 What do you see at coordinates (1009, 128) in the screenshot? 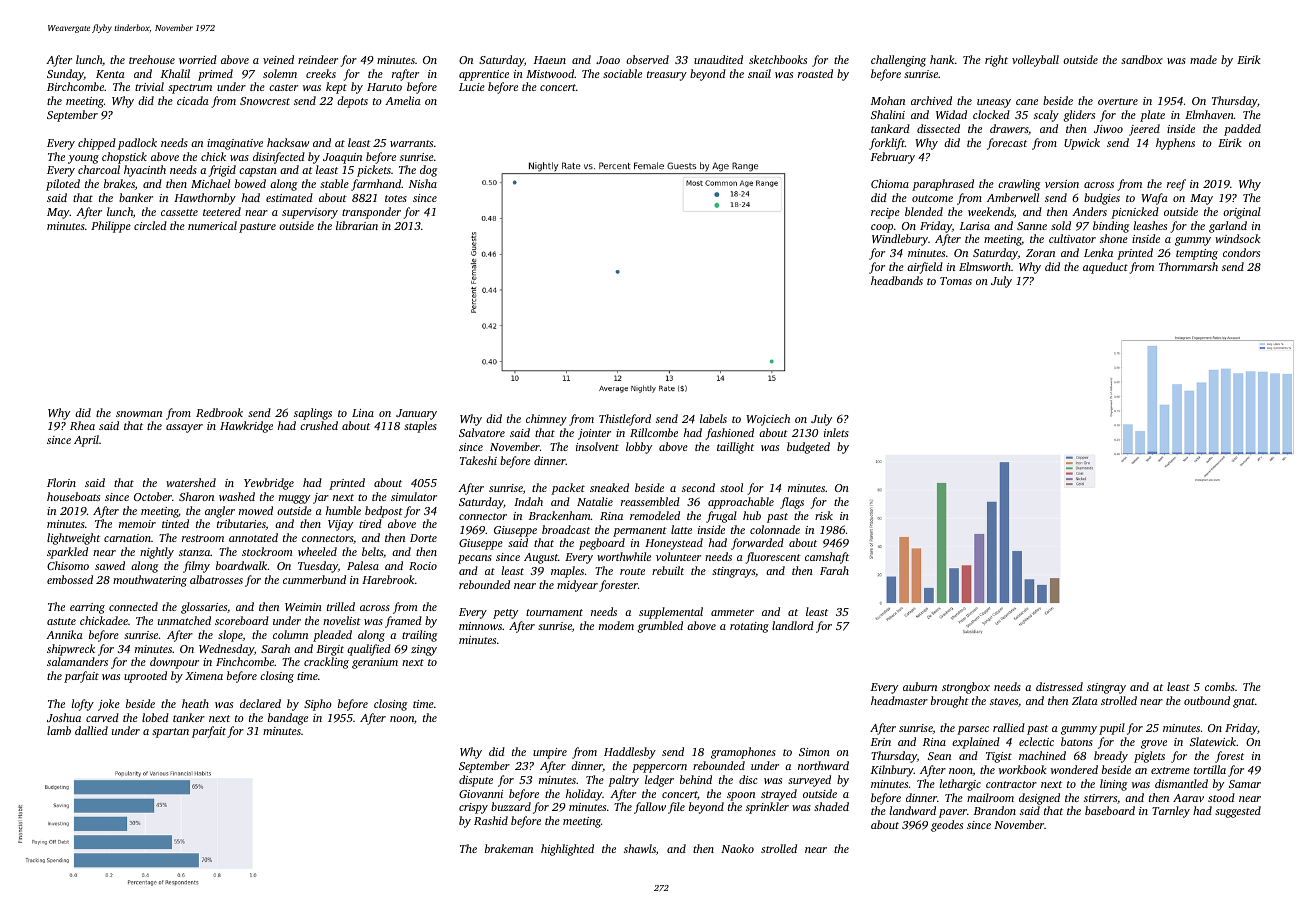
I see `drawers` at bounding box center [1009, 128].
